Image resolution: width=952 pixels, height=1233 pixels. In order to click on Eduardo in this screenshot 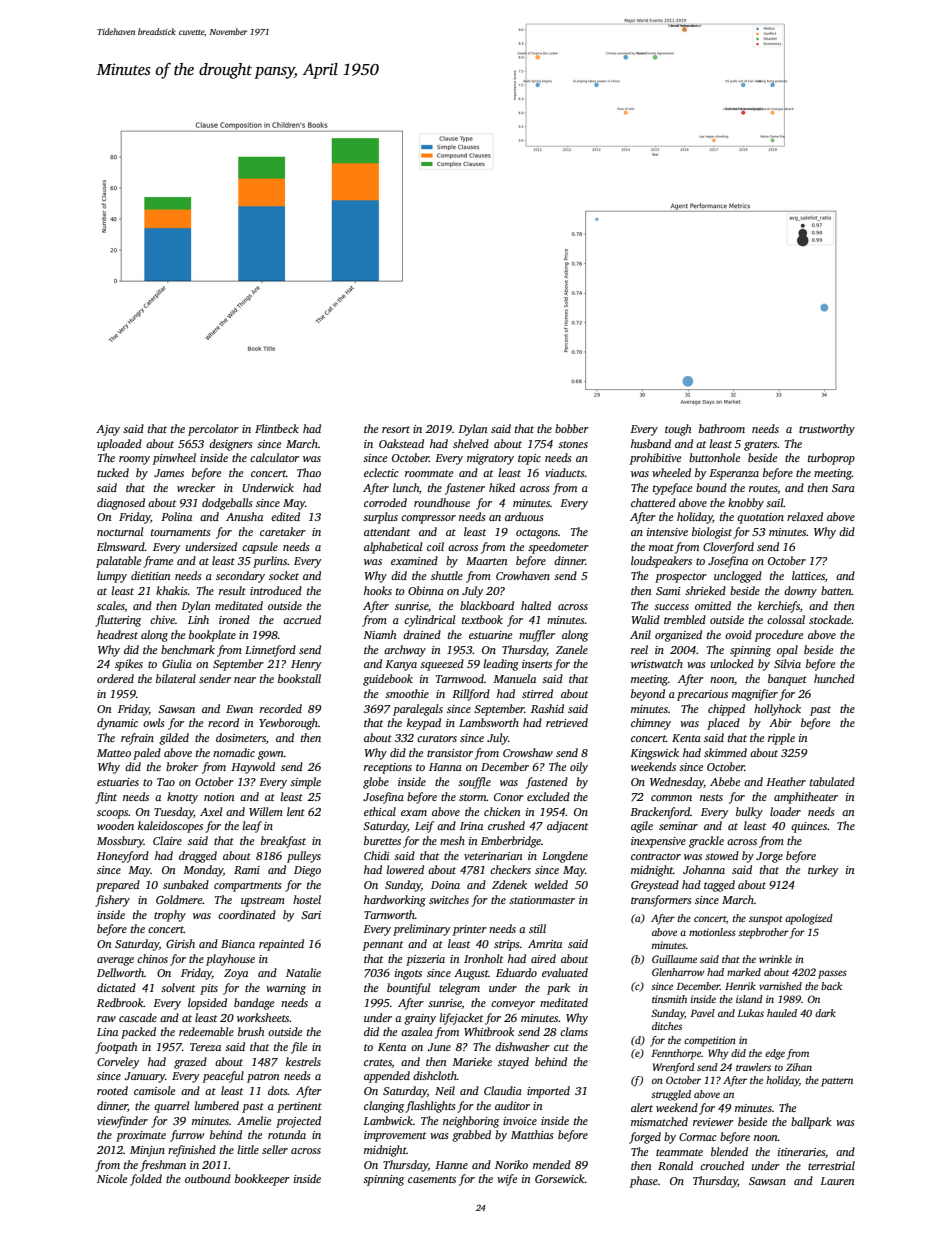, I will do `click(516, 972)`.
